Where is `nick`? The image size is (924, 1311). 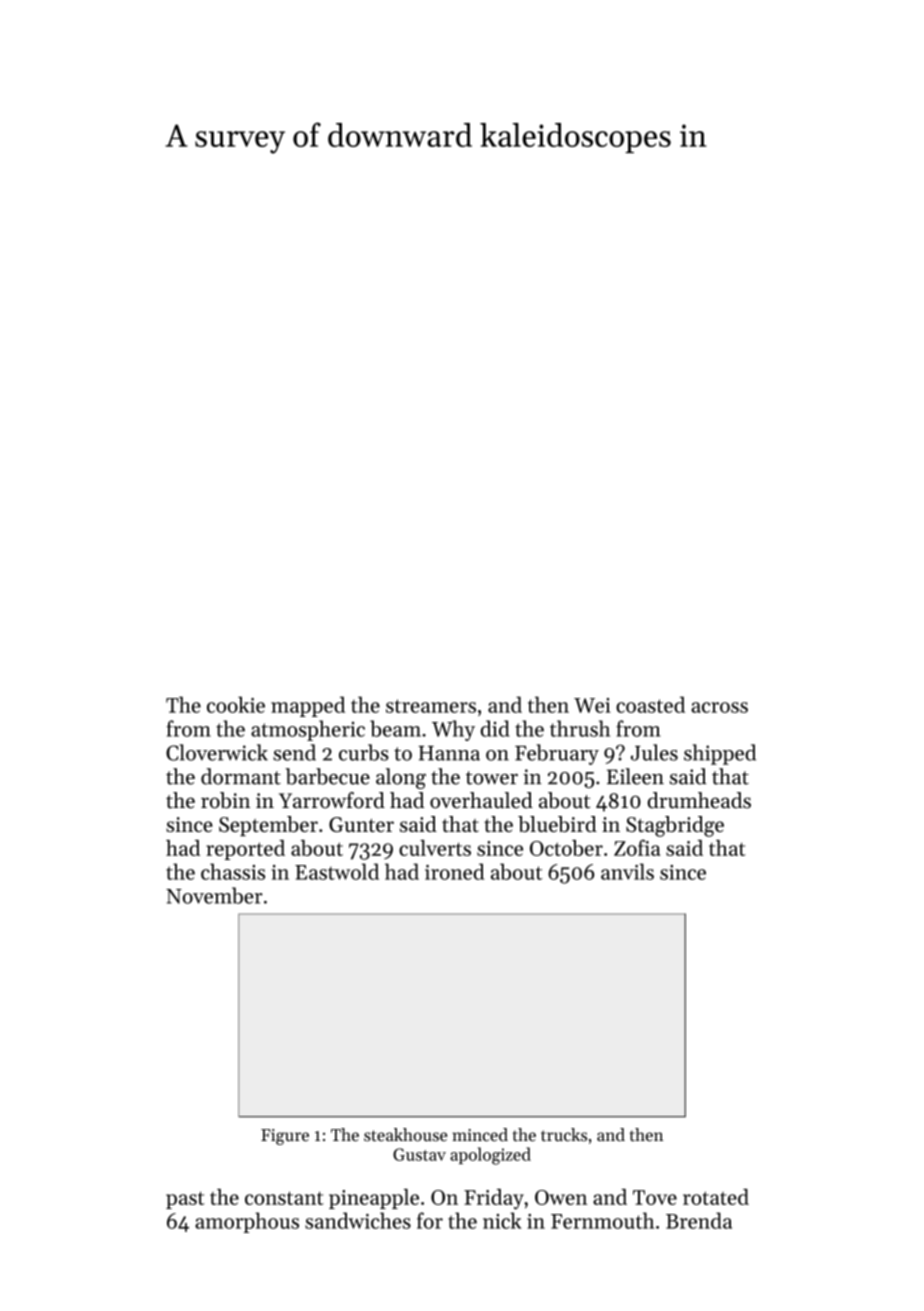
nick is located at coordinates (502, 1220).
